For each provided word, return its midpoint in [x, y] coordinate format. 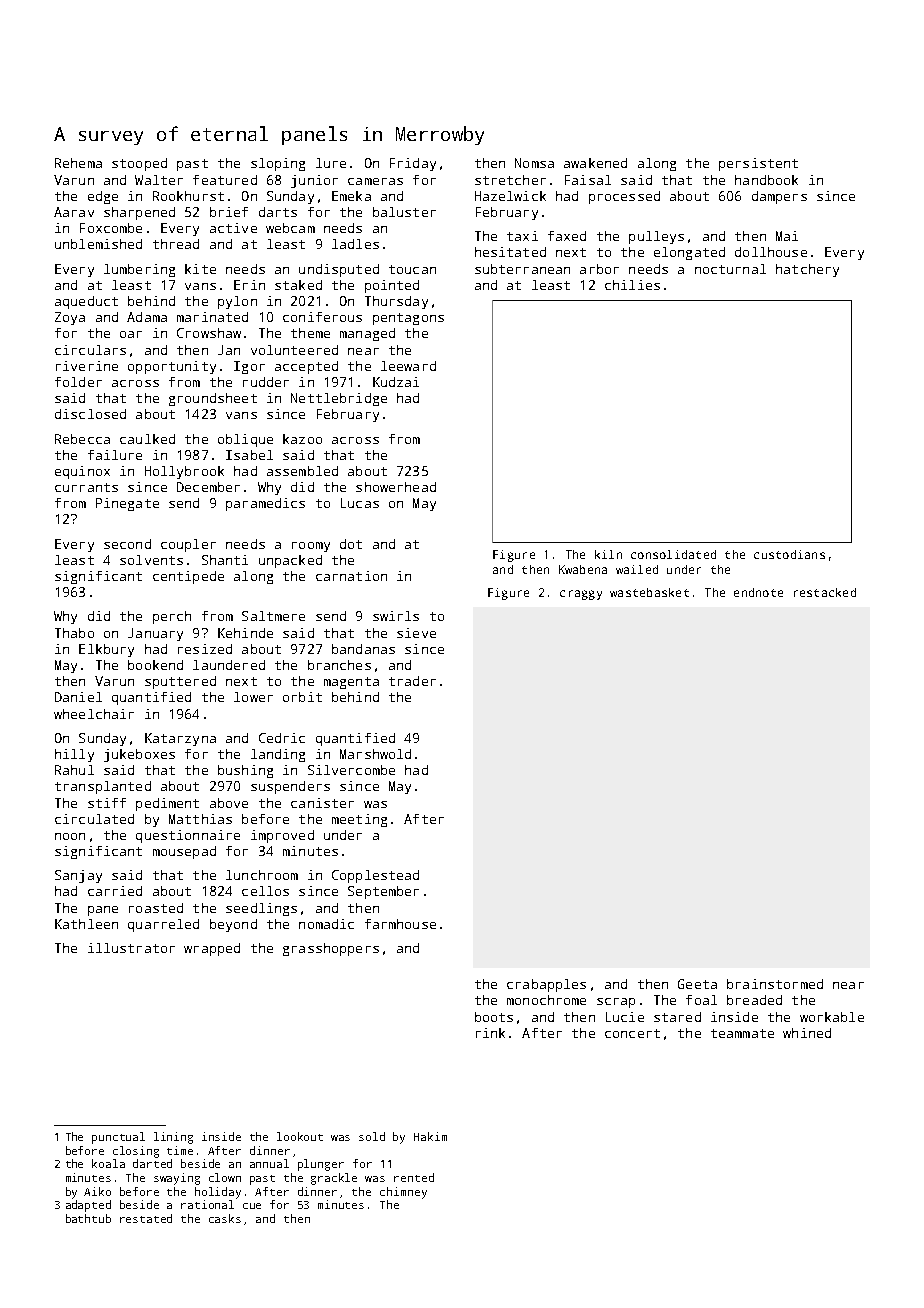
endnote [758, 592]
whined [807, 1033]
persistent [758, 164]
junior [314, 181]
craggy [581, 595]
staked [298, 285]
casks [225, 1218]
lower [253, 697]
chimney [403, 1193]
